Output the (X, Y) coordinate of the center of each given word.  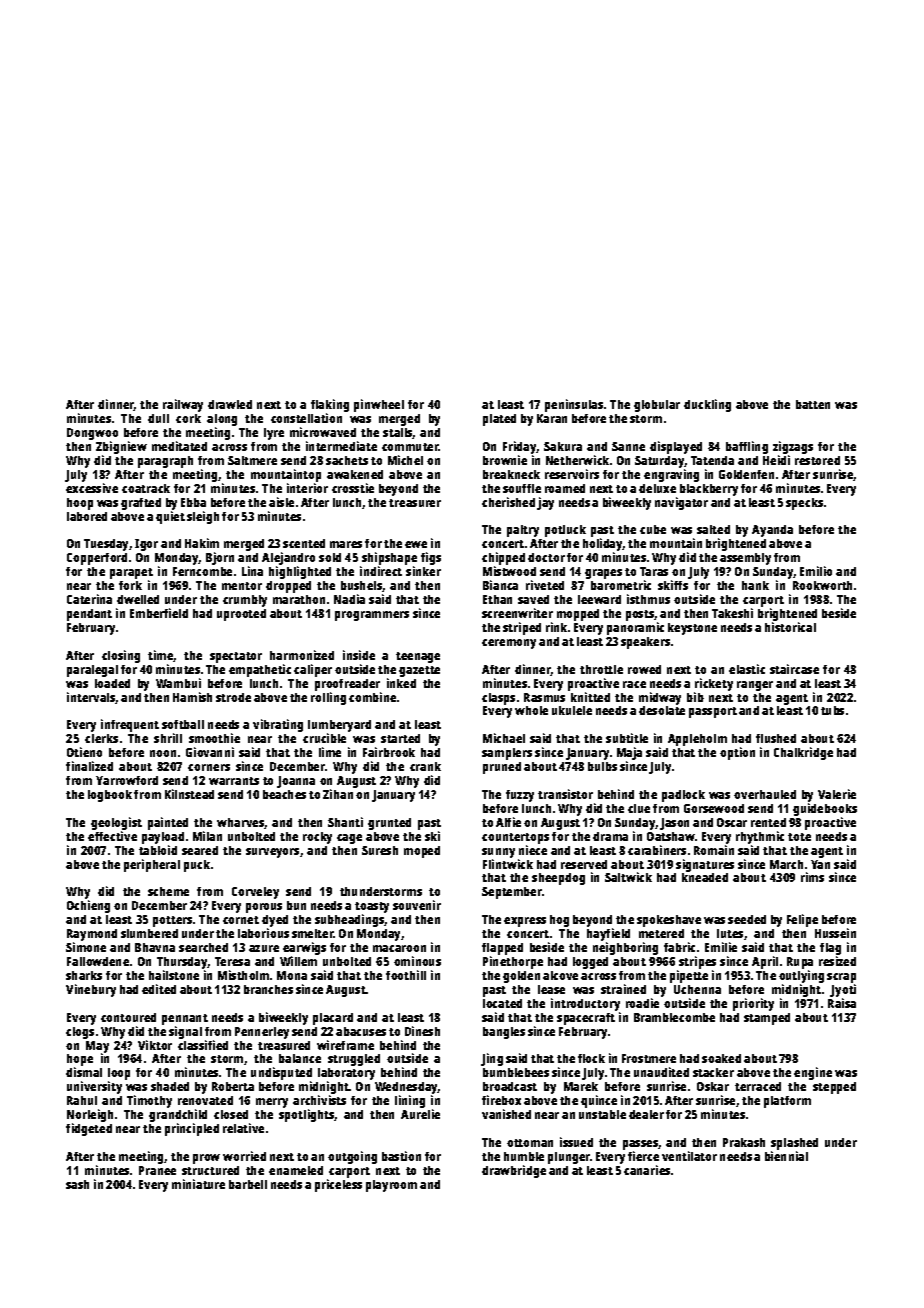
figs (431, 558)
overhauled (765, 794)
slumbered (149, 933)
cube (653, 529)
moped (422, 852)
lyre (274, 434)
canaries (647, 1170)
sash (77, 1184)
